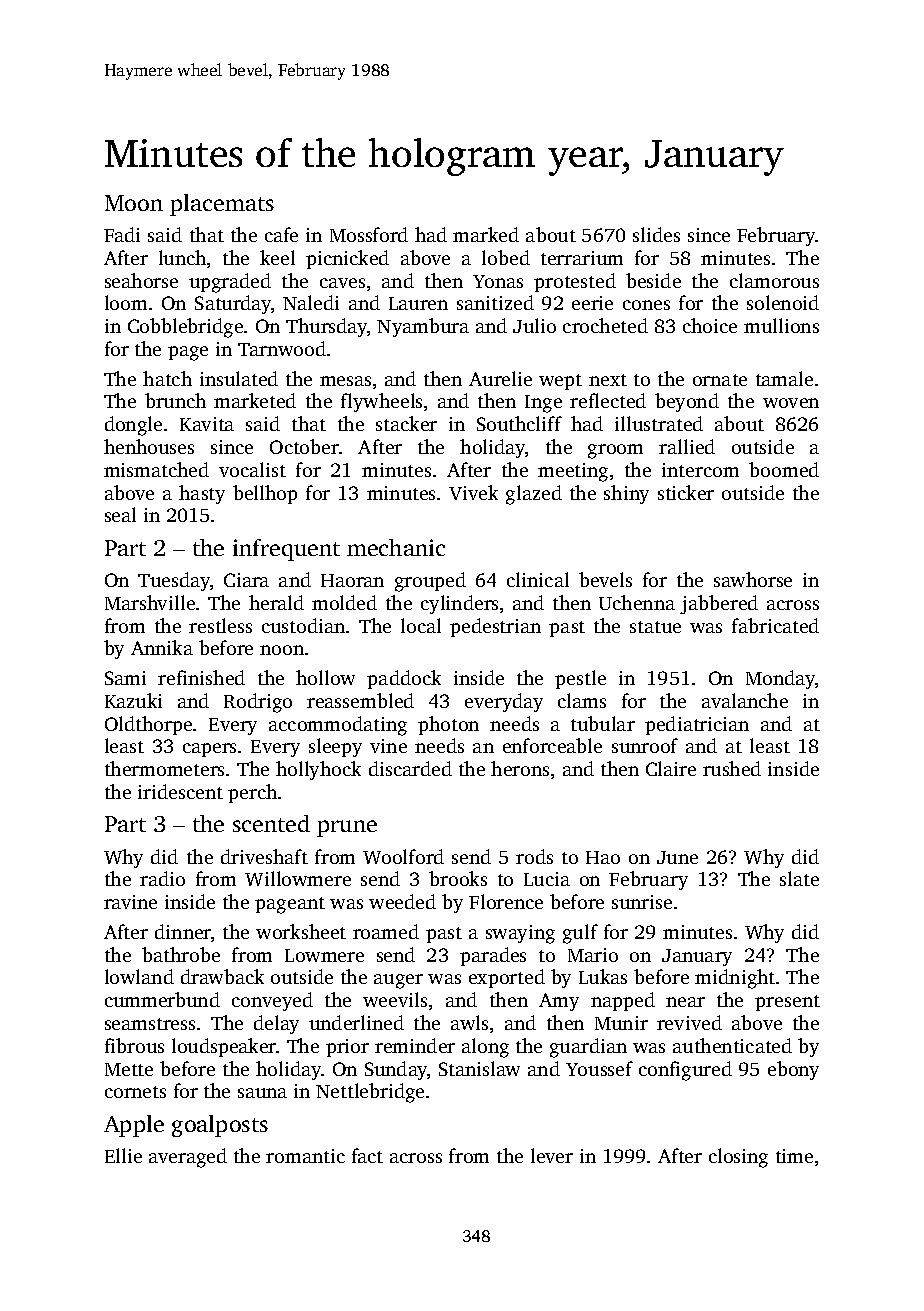 Image resolution: width=924 pixels, height=1311 pixels. I want to click on Moon, so click(134, 203).
